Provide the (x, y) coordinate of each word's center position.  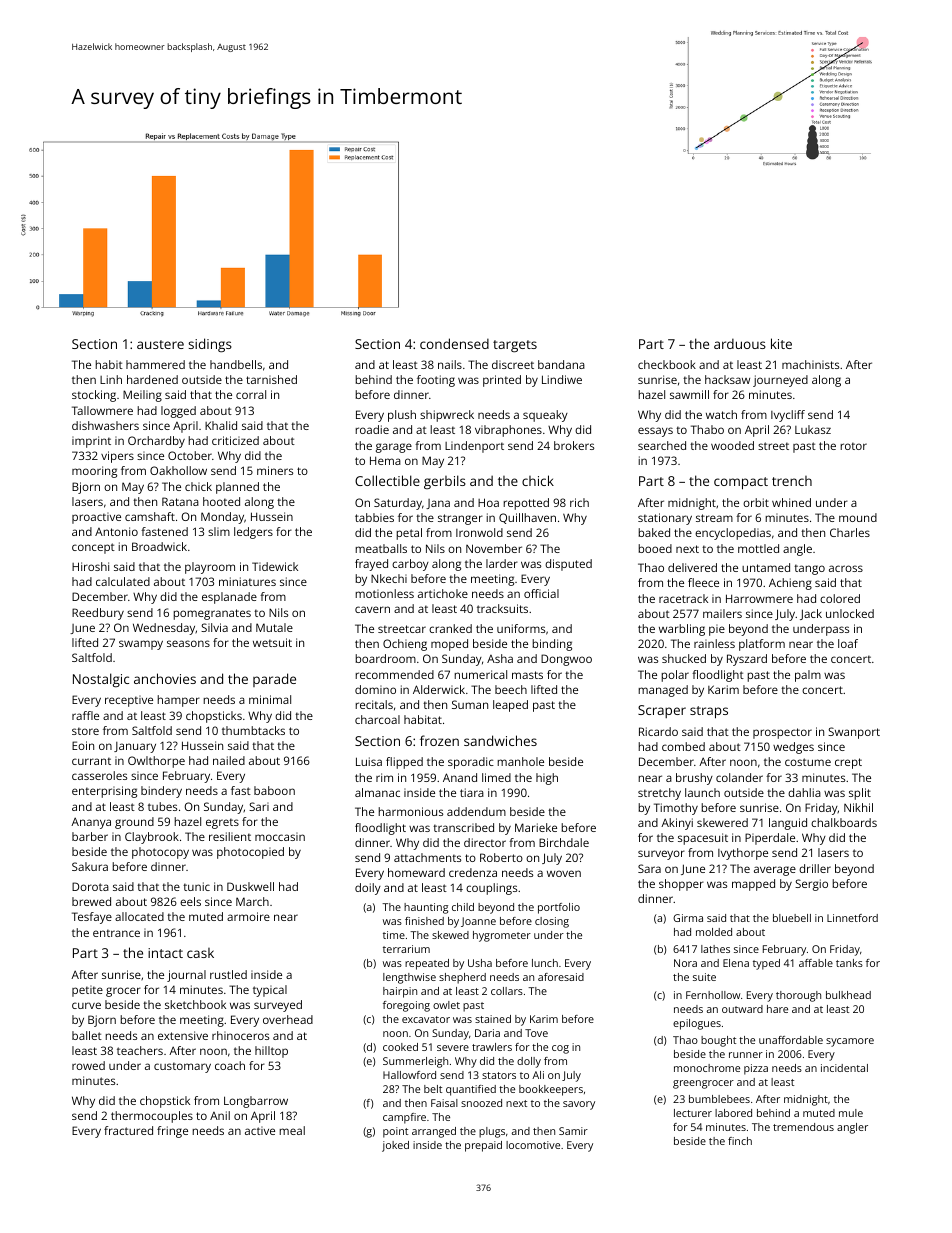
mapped (753, 885)
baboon (274, 790)
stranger (460, 519)
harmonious (410, 811)
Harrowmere (759, 598)
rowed (88, 1065)
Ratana (180, 501)
